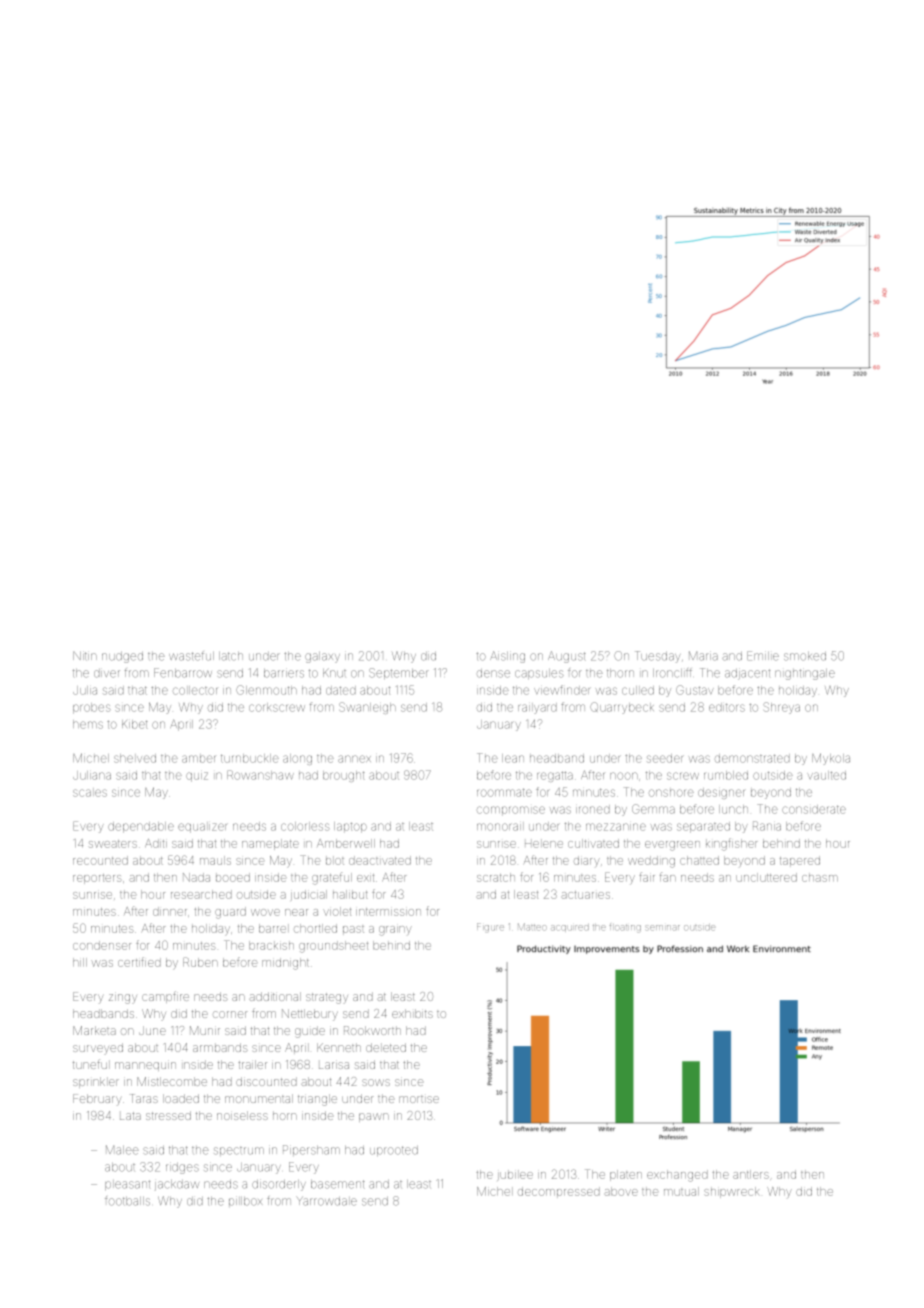 The image size is (924, 1308). I want to click on intermission, so click(388, 912).
